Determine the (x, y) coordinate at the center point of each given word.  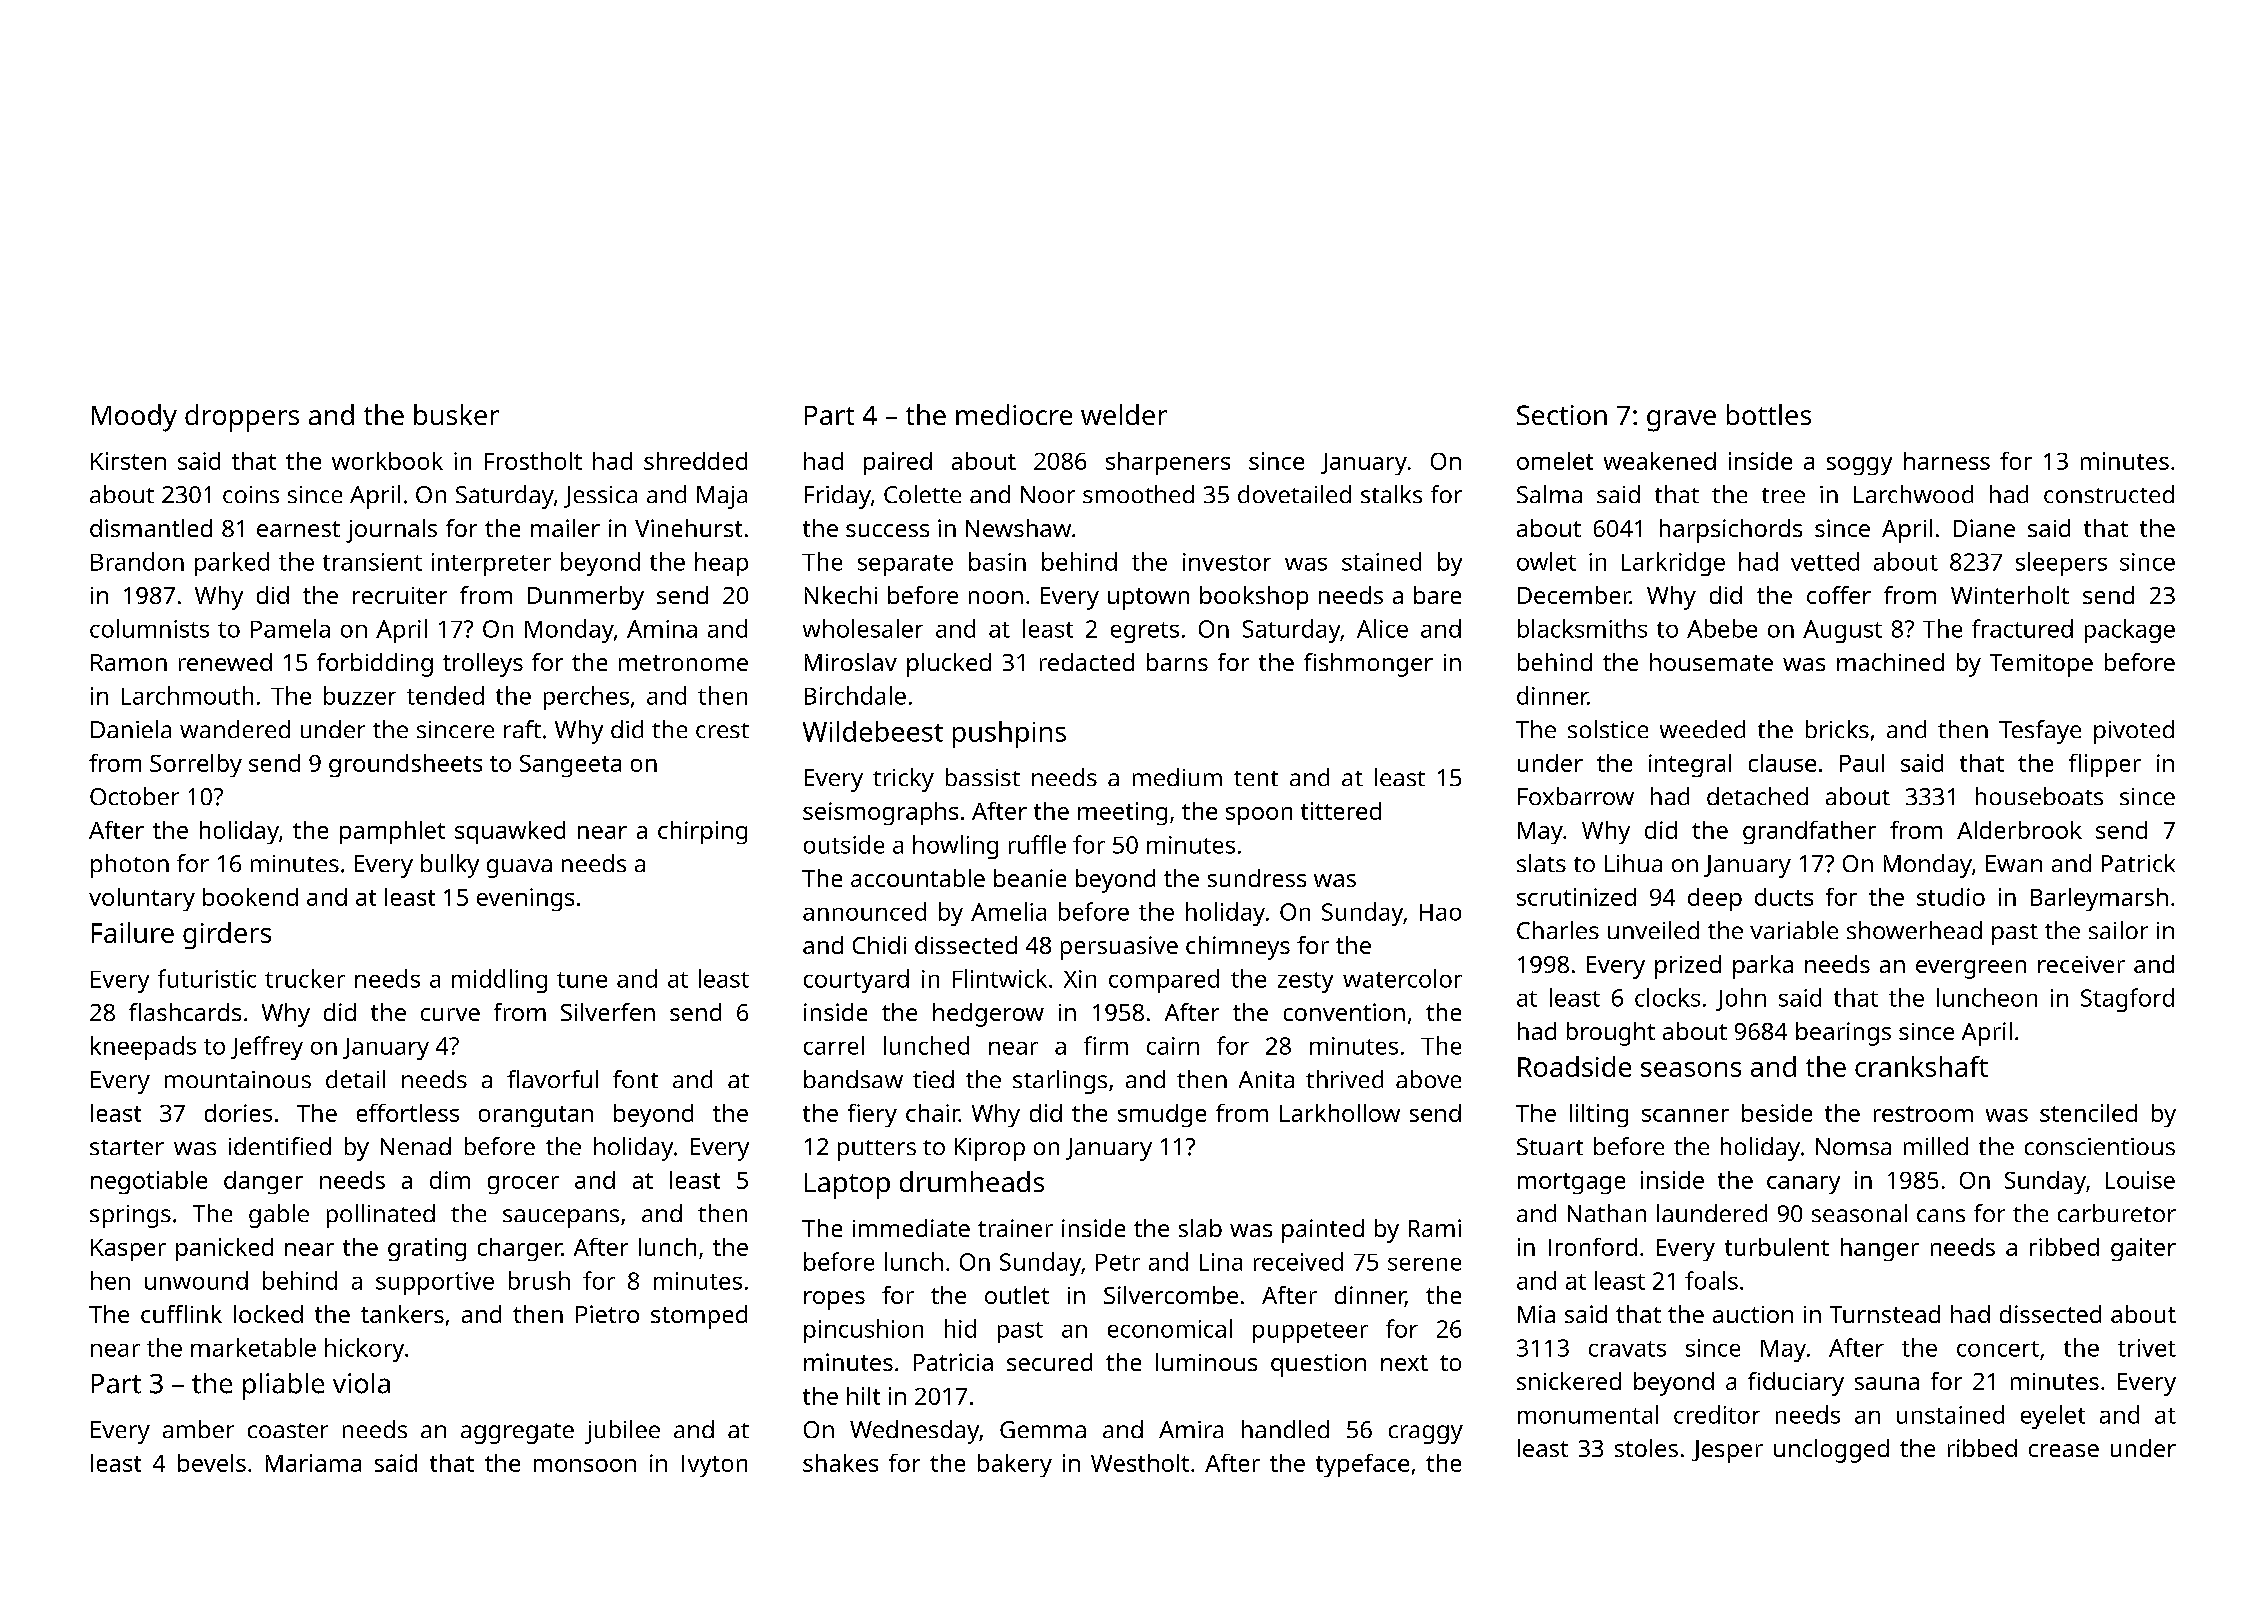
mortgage (1571, 1183)
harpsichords (1731, 531)
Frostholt (533, 461)
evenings (525, 899)
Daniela (131, 729)
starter (127, 1147)
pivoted (2134, 732)
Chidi (879, 945)
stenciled (2088, 1113)
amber (198, 1429)
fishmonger (1368, 665)
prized (1688, 967)
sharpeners (1168, 463)
